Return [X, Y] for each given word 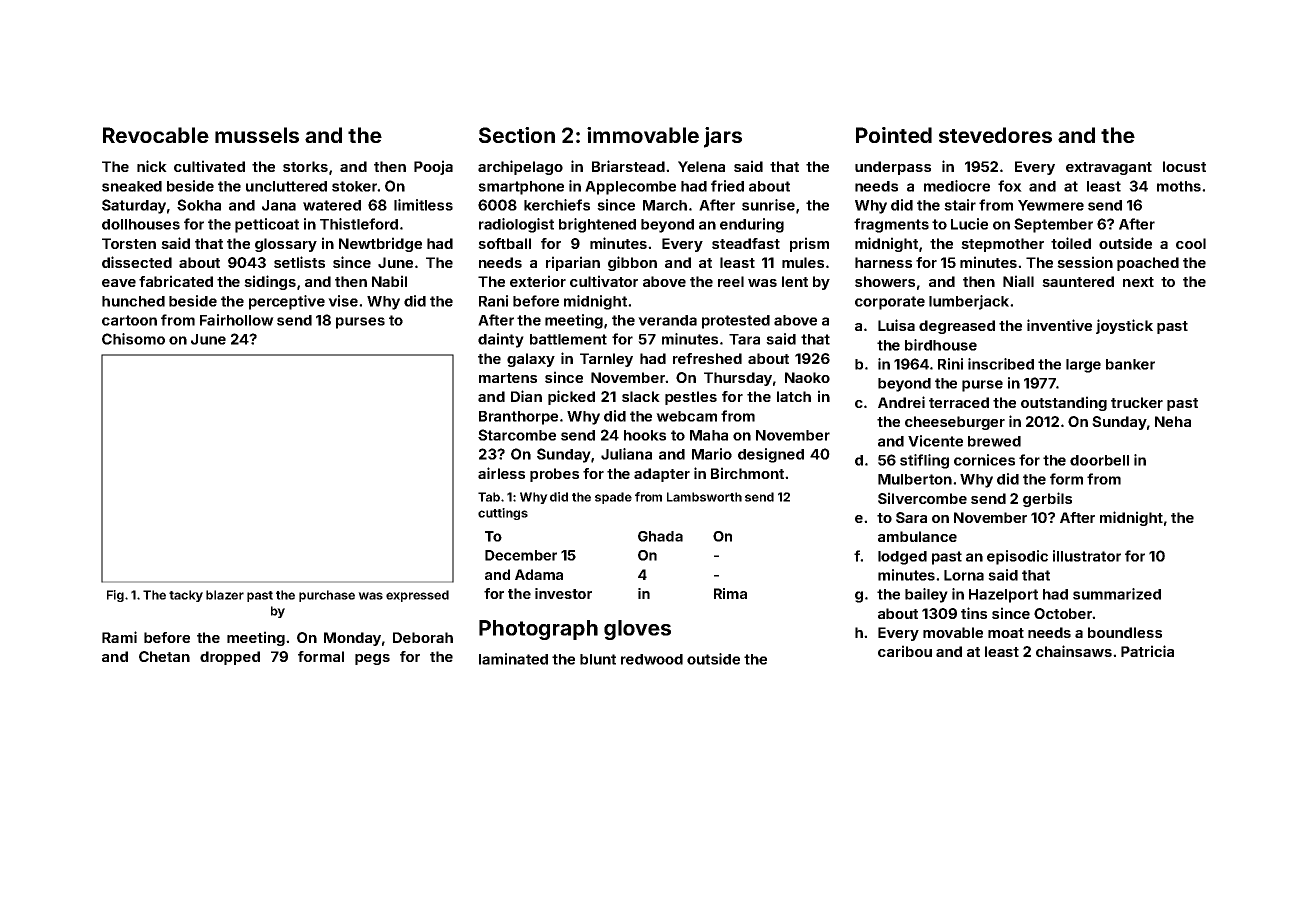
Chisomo [133, 339]
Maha [709, 435]
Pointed [894, 135]
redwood [652, 659]
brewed [994, 441]
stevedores [995, 135]
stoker [354, 186]
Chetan [164, 656]
